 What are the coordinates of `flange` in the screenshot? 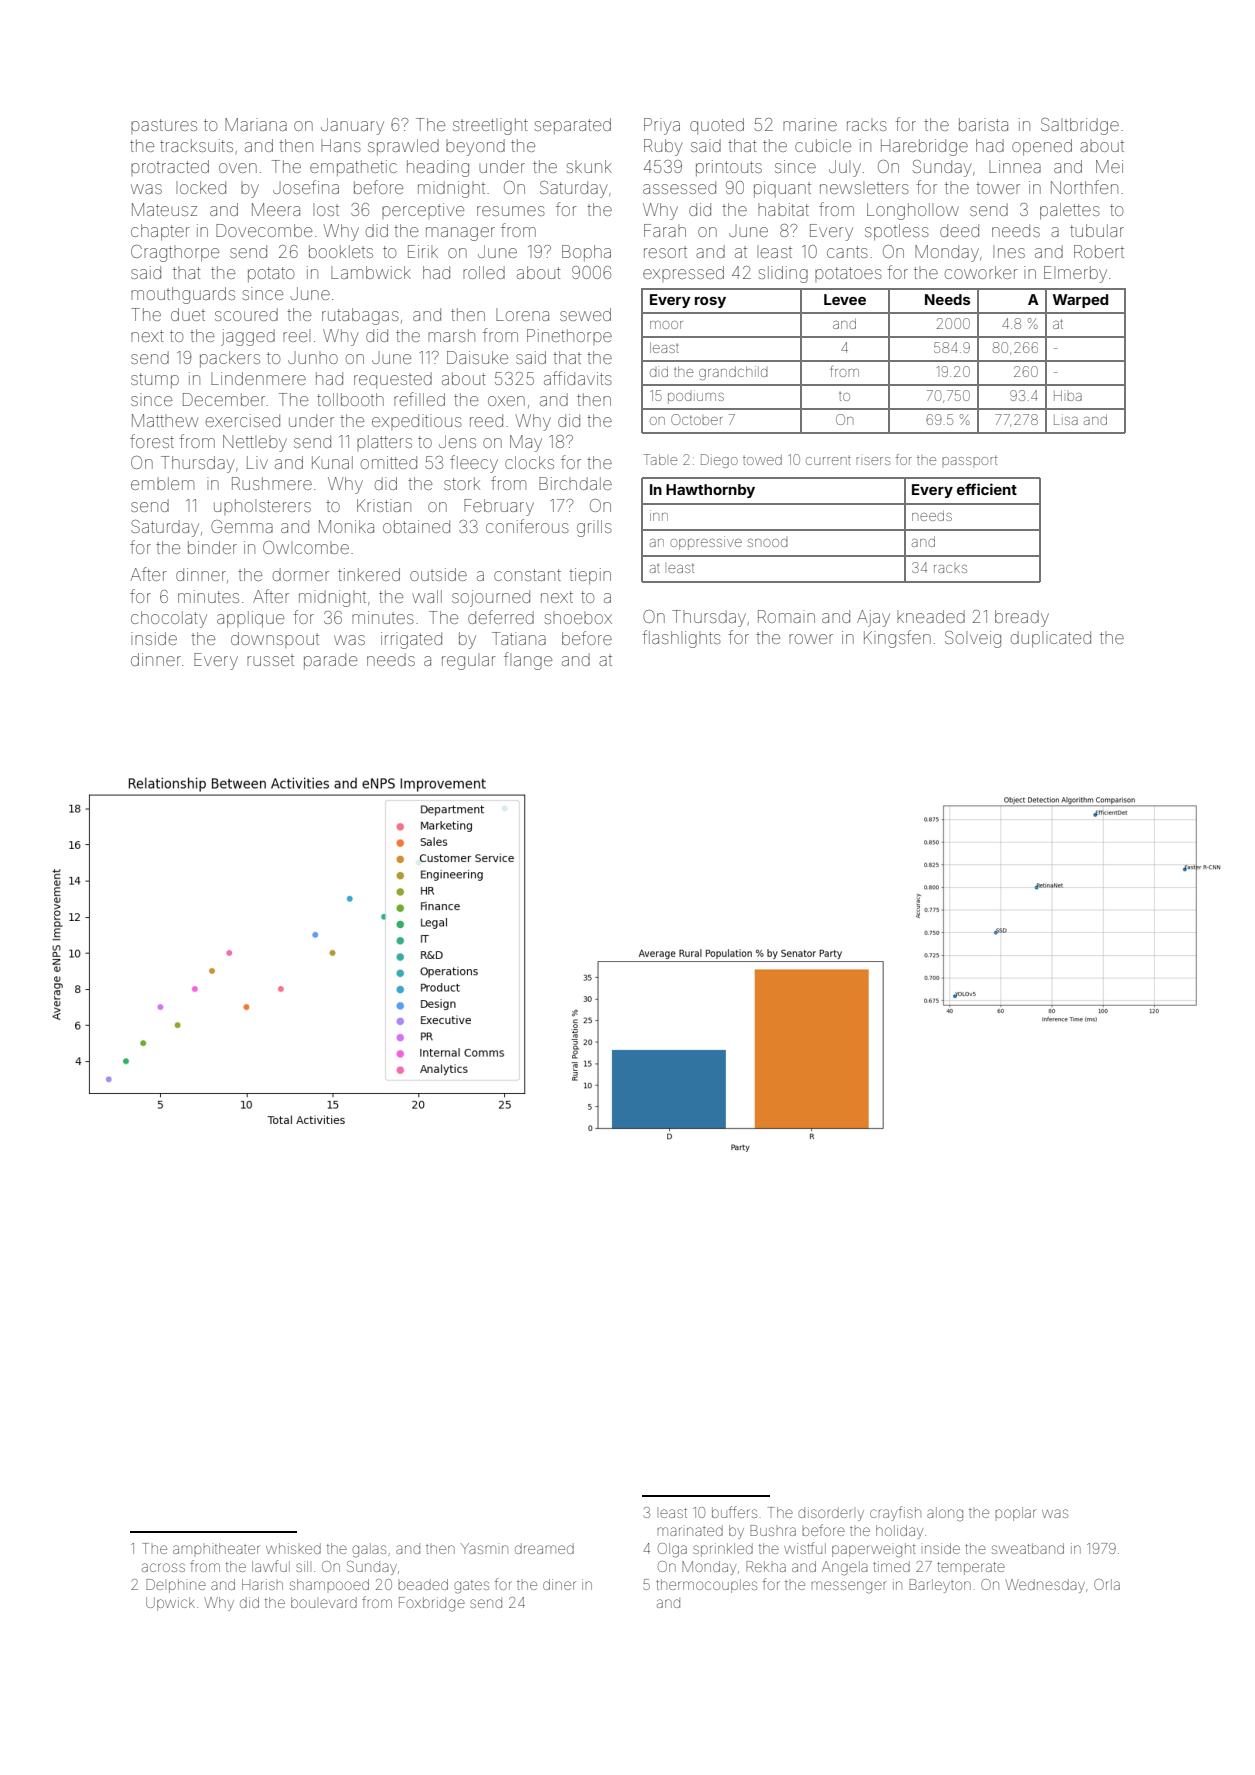 It's located at (528, 661).
